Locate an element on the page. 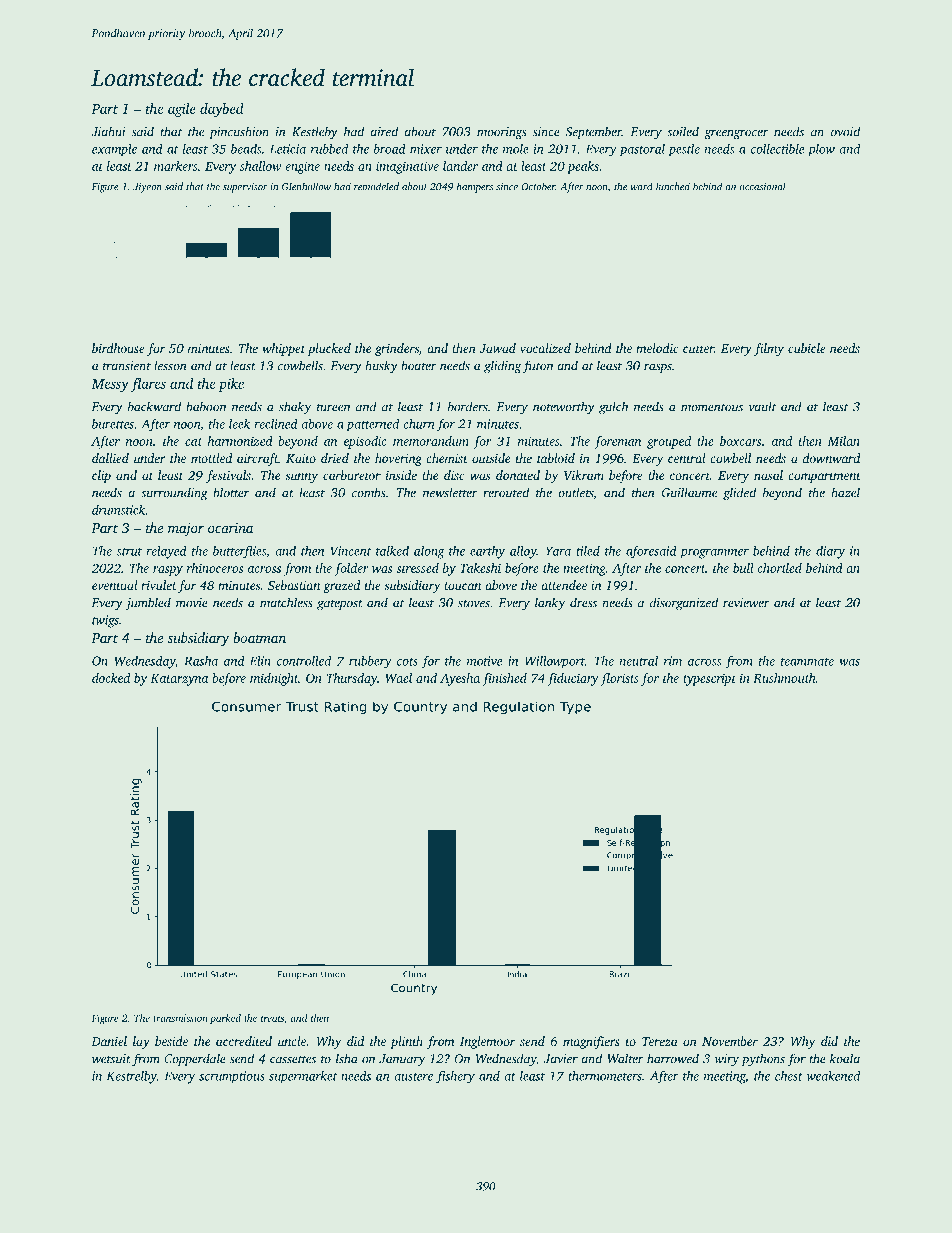 The image size is (952, 1233). docked is located at coordinates (111, 678).
